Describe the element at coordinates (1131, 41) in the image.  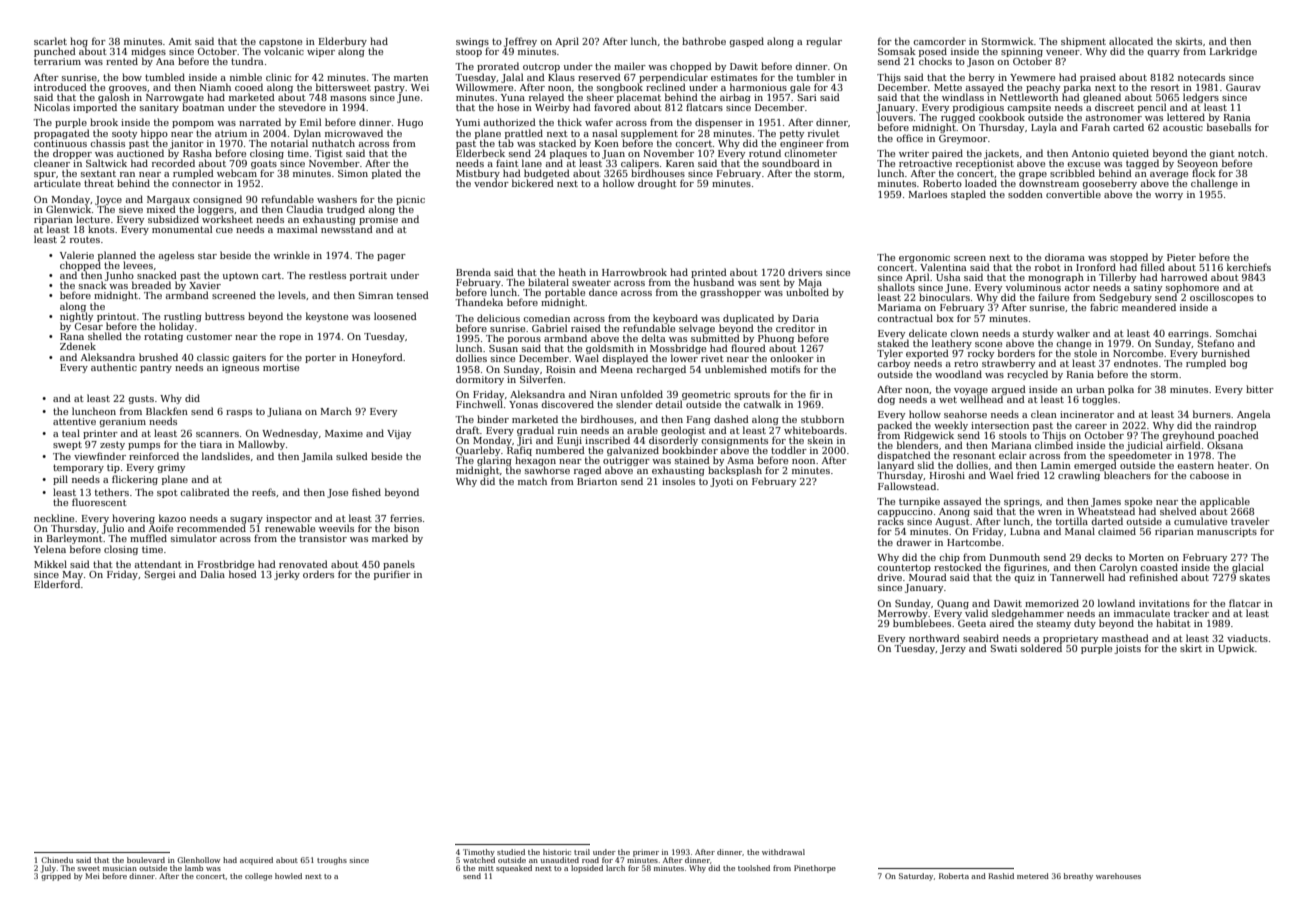
I see `allocated` at that location.
